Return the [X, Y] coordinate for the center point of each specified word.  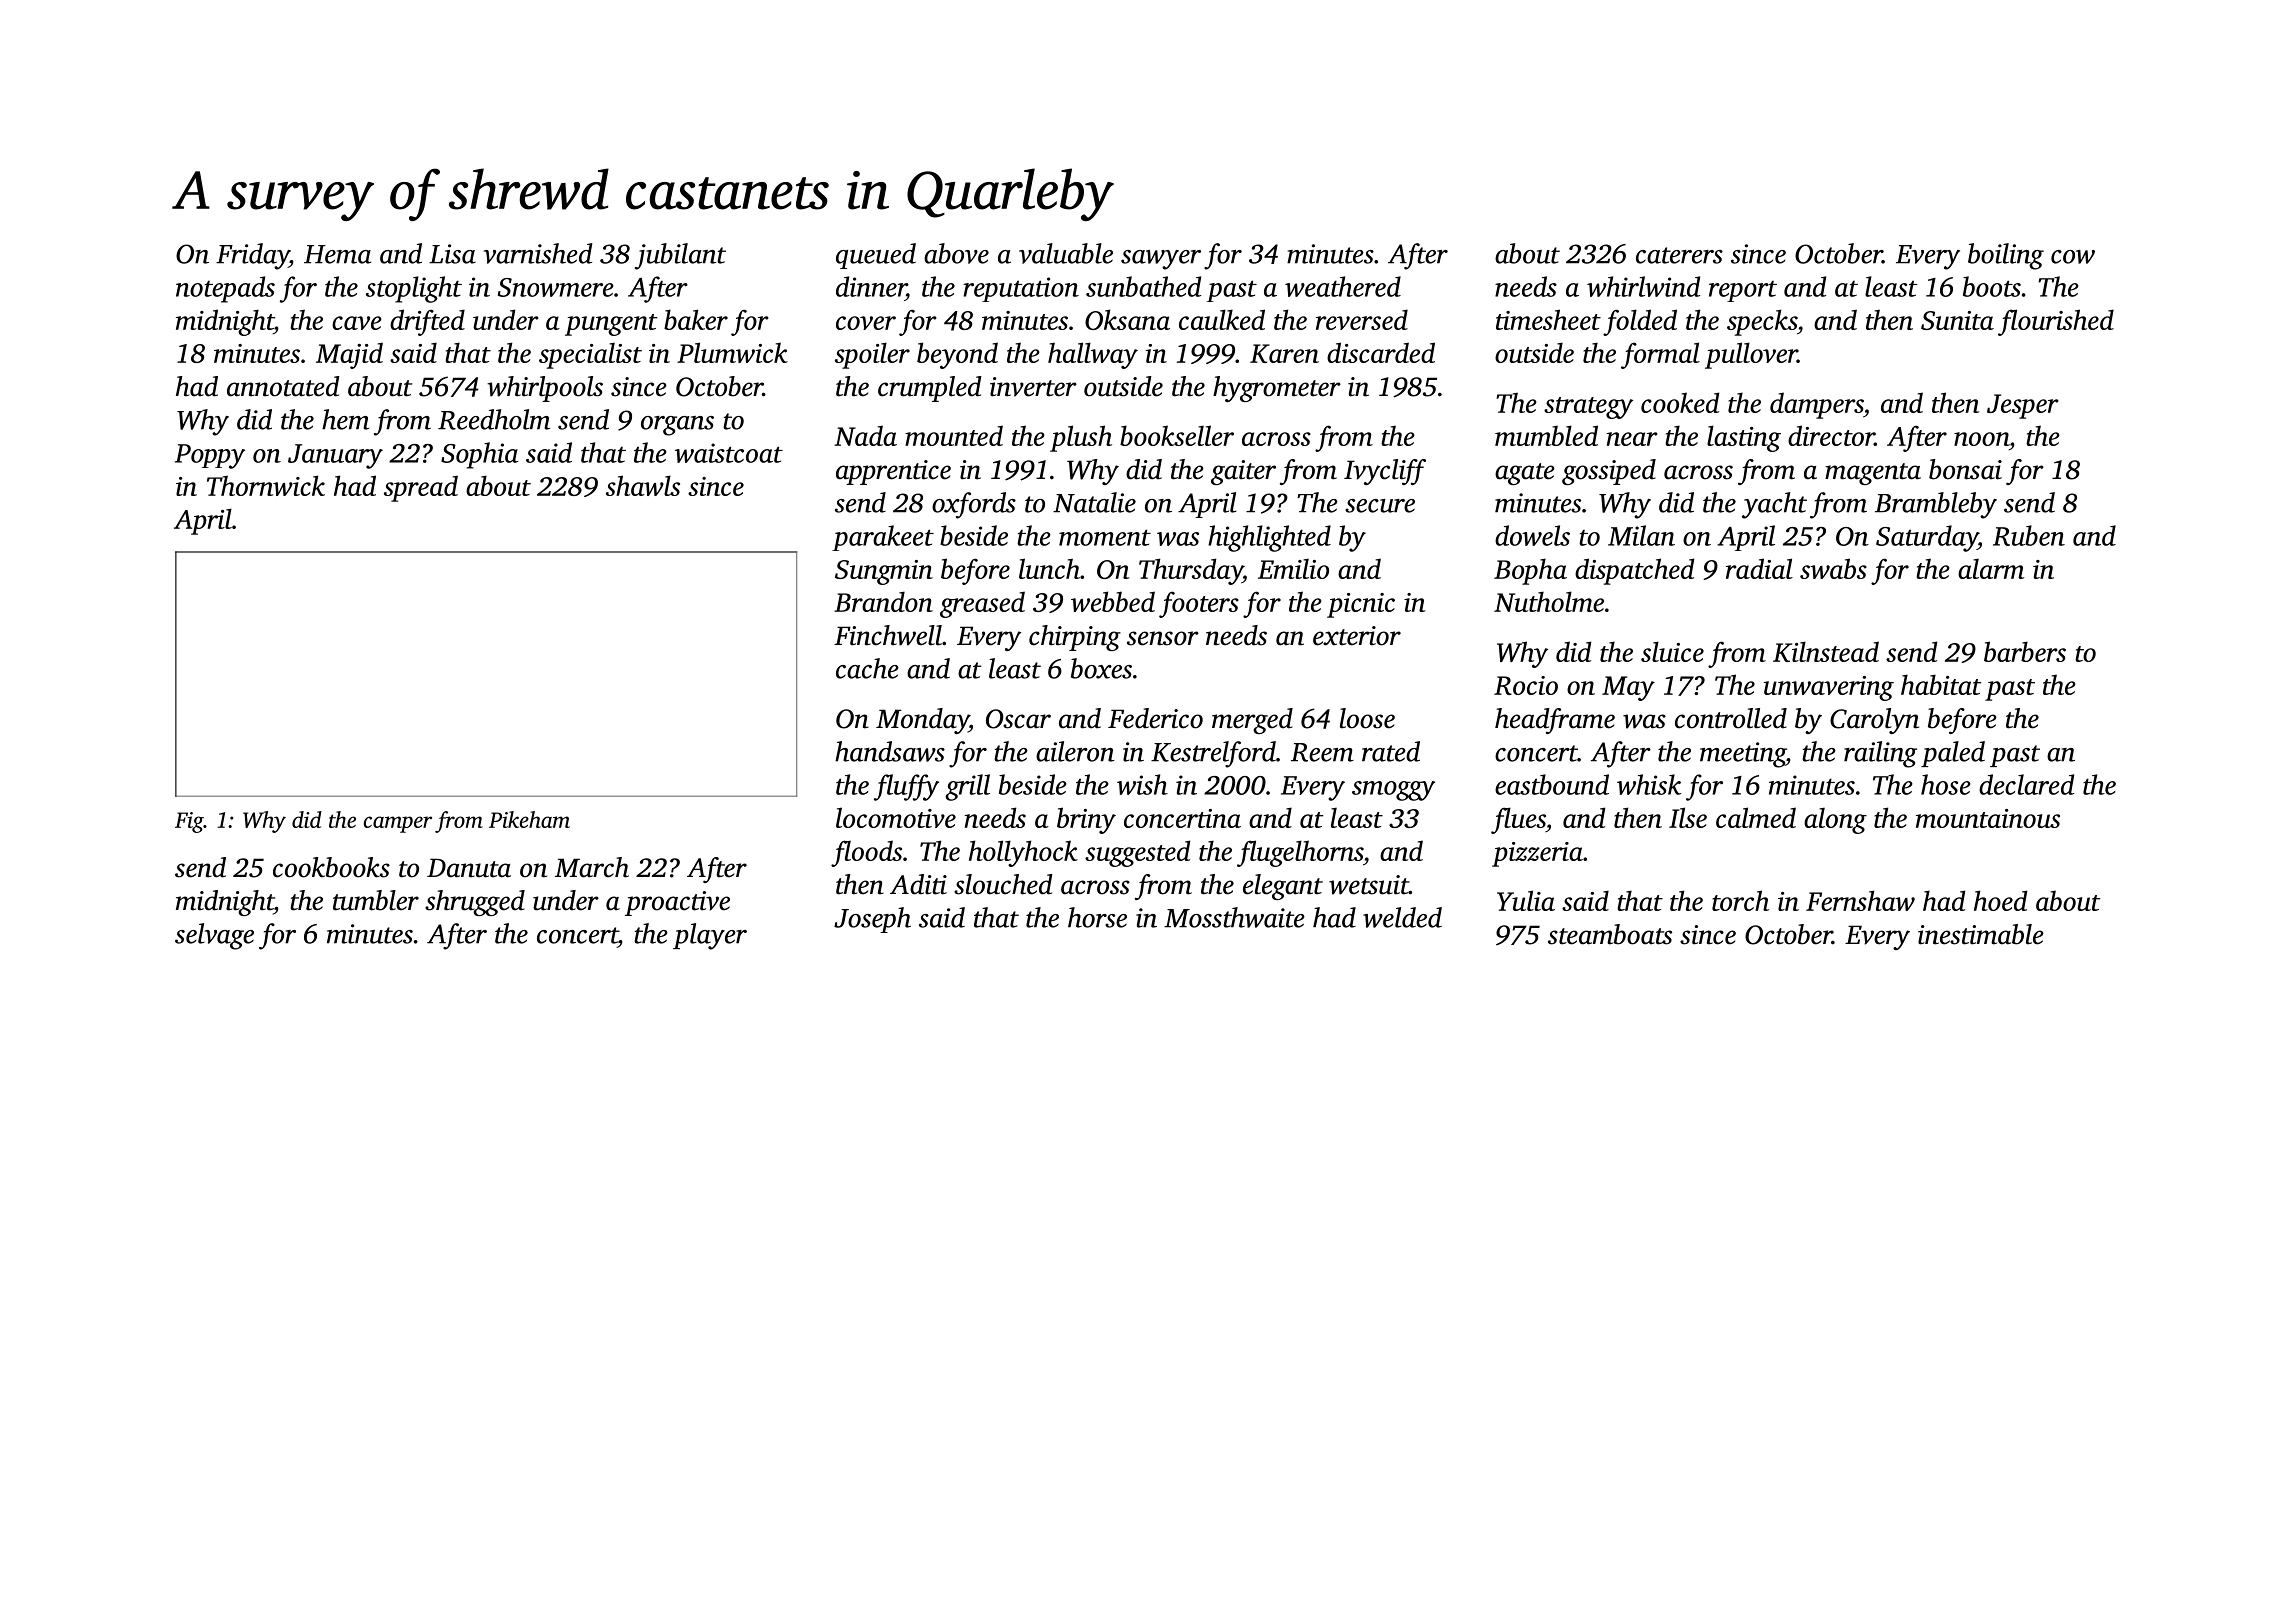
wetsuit [1369, 885]
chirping [1075, 638]
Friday [252, 256]
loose [1367, 718]
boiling [2006, 256]
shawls [643, 485]
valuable [1066, 253]
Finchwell [888, 635]
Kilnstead [1826, 651]
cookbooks [331, 867]
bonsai [1965, 469]
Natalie [1094, 502]
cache [867, 668]
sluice [1672, 651]
